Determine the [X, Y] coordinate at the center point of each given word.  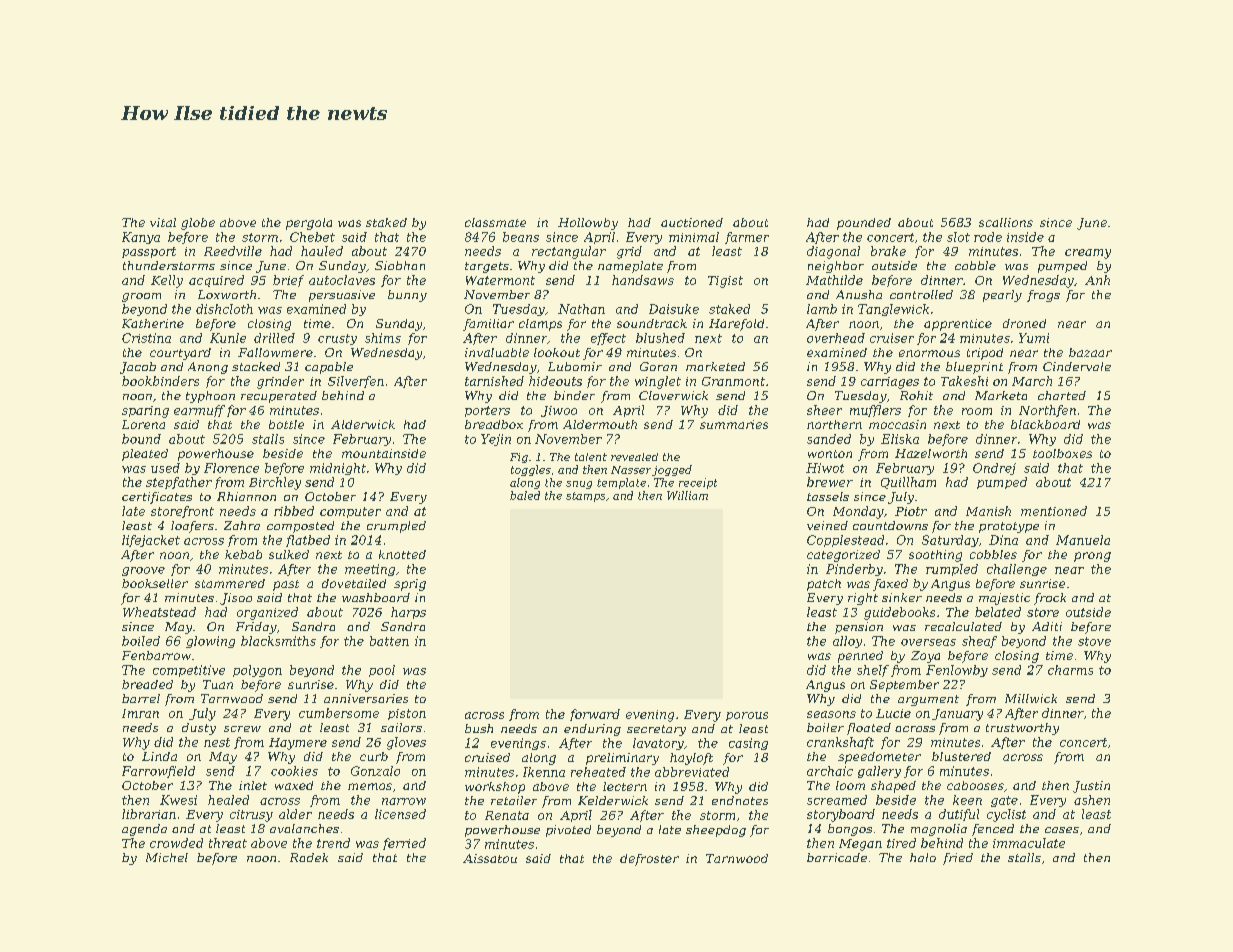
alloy [847, 642]
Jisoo [236, 599]
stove [1094, 641]
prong [1092, 557]
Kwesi [178, 800]
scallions [1006, 222]
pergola [309, 224]
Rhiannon [246, 496]
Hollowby [588, 224]
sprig [410, 585]
